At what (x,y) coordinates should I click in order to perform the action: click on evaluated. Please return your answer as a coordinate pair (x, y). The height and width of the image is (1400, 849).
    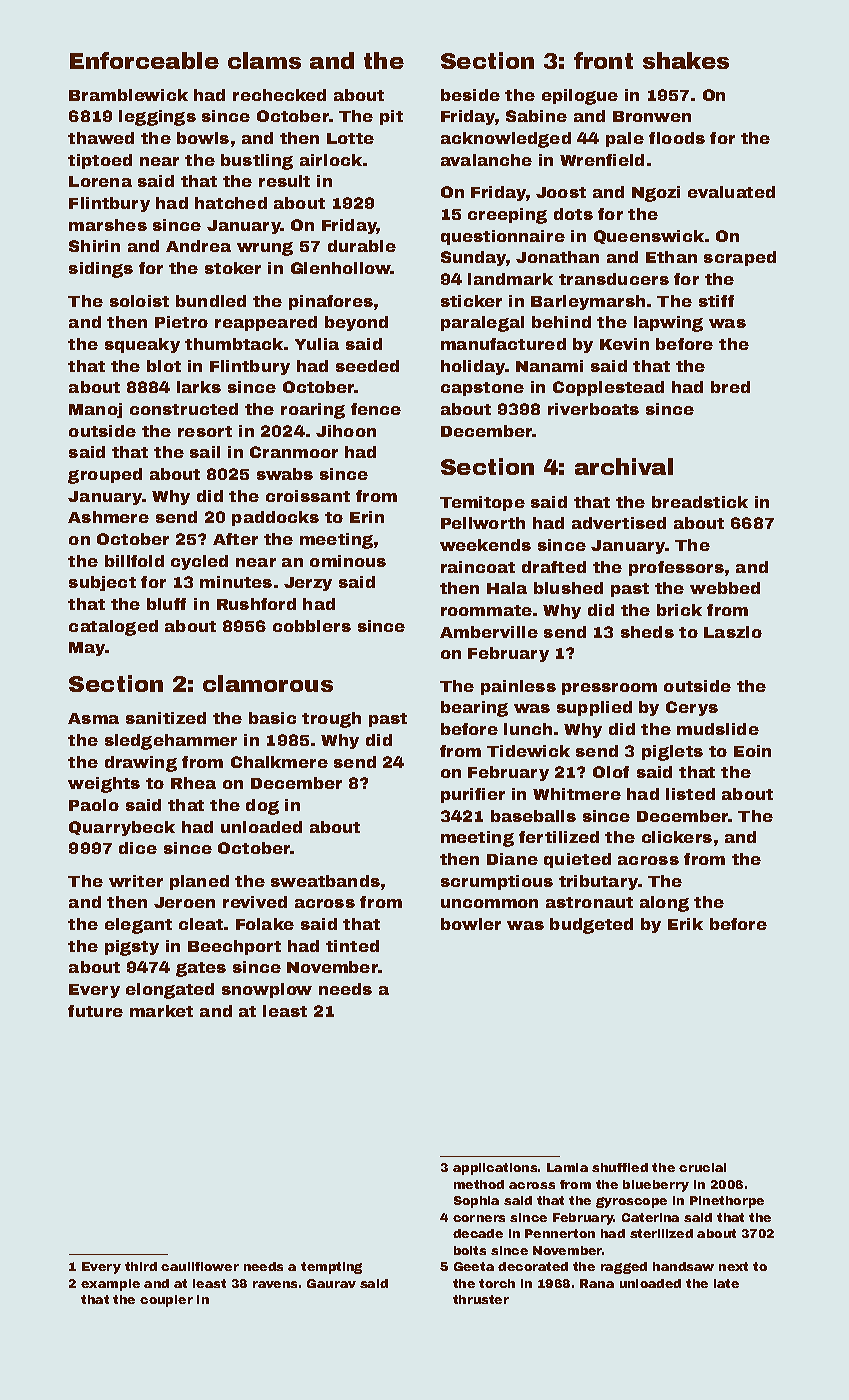
    Looking at the image, I should click on (731, 192).
